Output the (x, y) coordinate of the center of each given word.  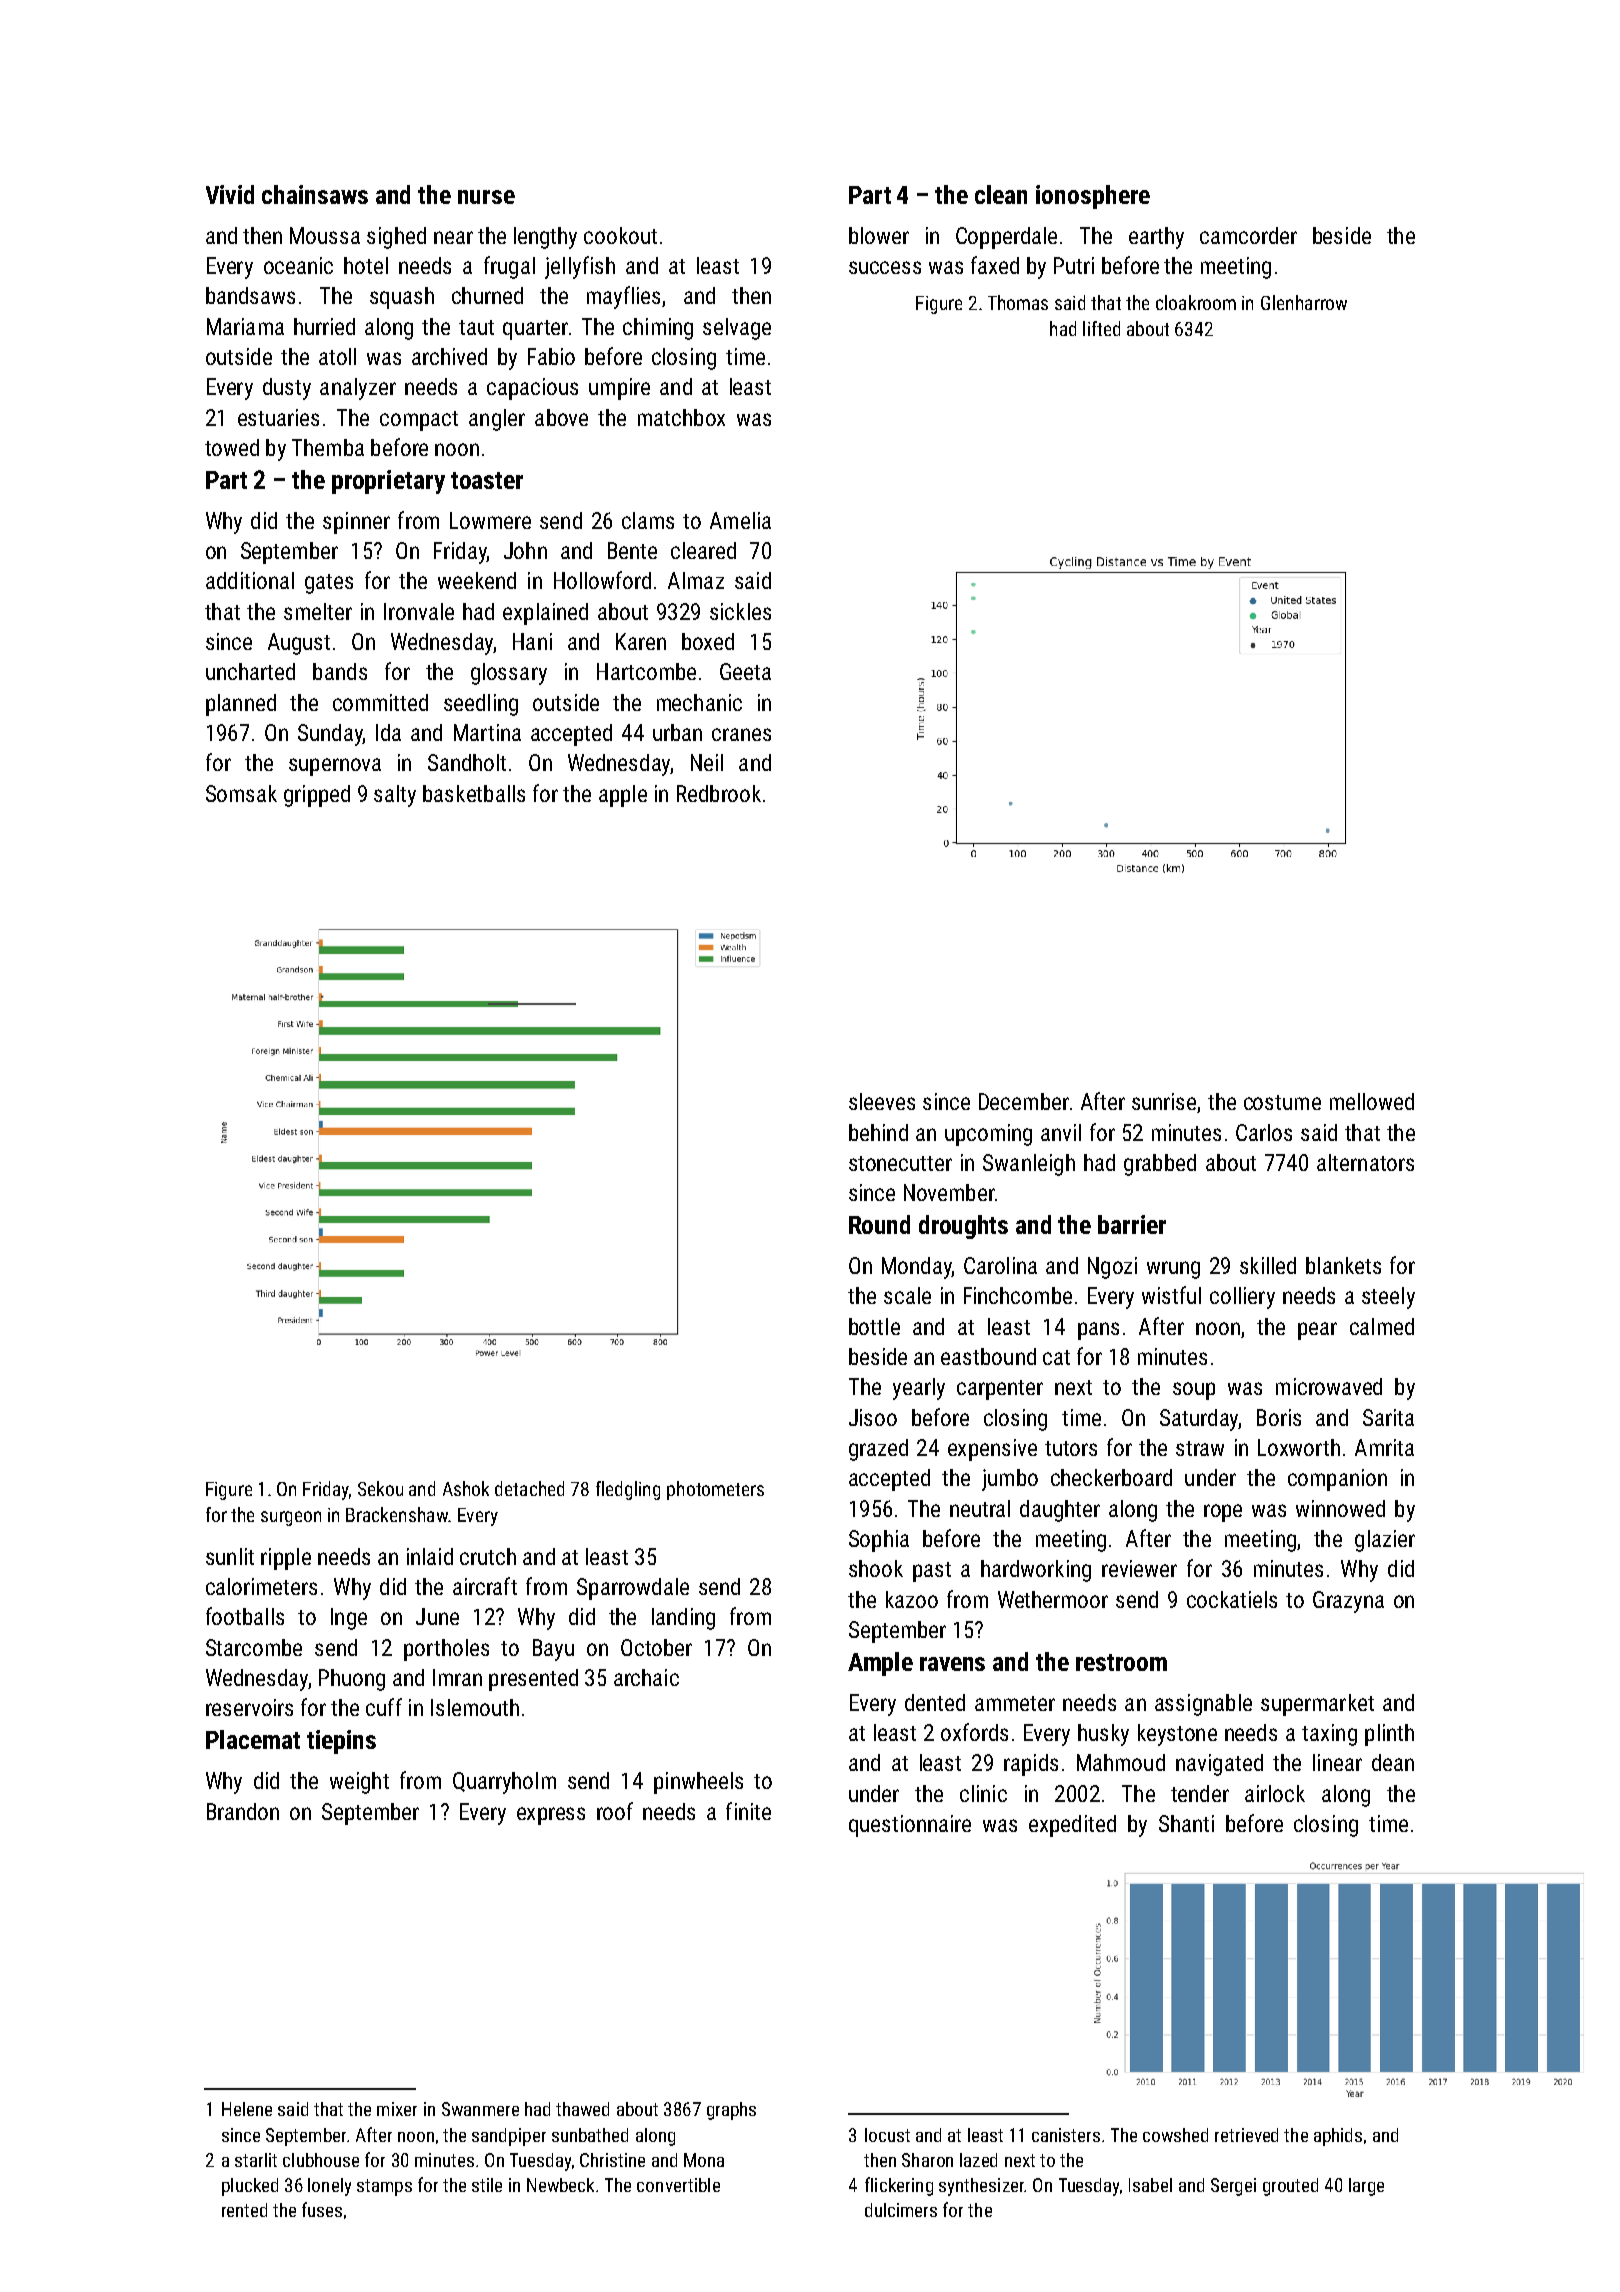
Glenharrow (1304, 302)
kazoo (912, 1599)
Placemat (253, 1739)
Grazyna (1348, 1602)
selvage (737, 329)
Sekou (380, 1488)
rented (244, 2210)
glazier (1385, 1541)
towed (232, 447)
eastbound (988, 1356)
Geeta (745, 671)
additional (250, 580)
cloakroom (1196, 302)
